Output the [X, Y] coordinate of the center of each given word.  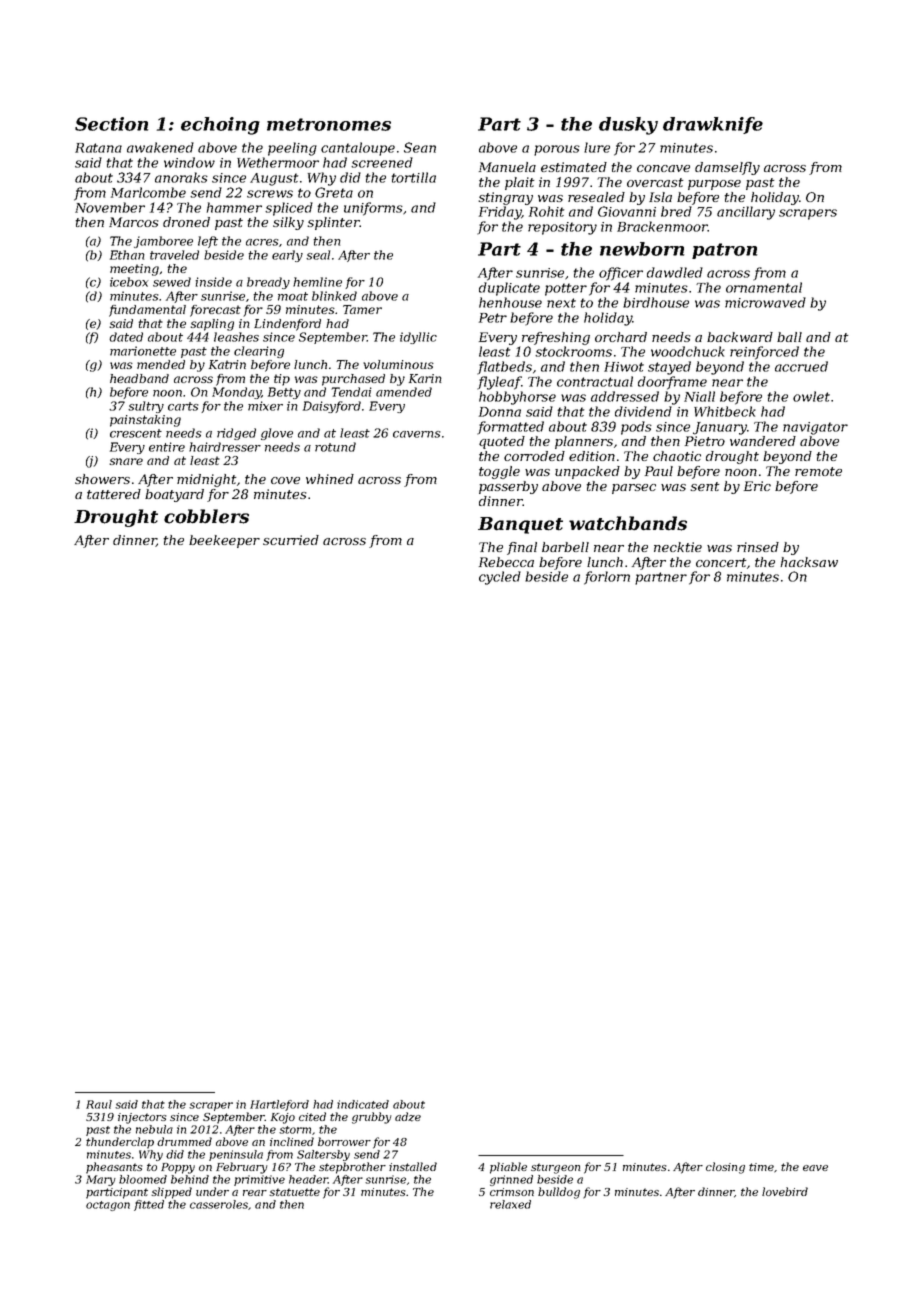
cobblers [206, 516]
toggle [499, 472]
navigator [815, 428]
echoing [220, 126]
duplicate [509, 289]
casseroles [219, 1204]
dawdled [675, 272]
